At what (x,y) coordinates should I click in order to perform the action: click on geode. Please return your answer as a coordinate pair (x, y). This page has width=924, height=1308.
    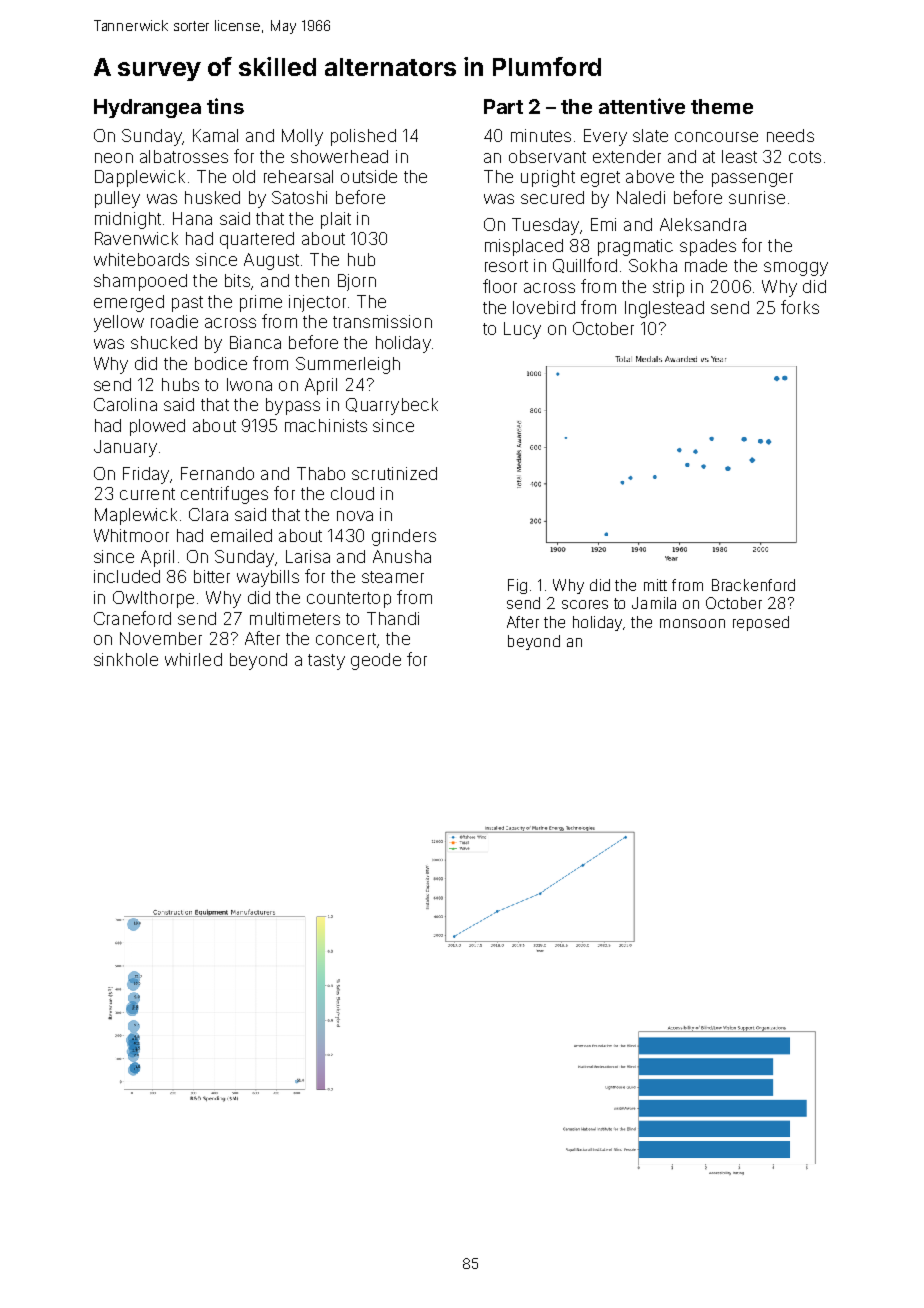
    Looking at the image, I should click on (376, 661).
